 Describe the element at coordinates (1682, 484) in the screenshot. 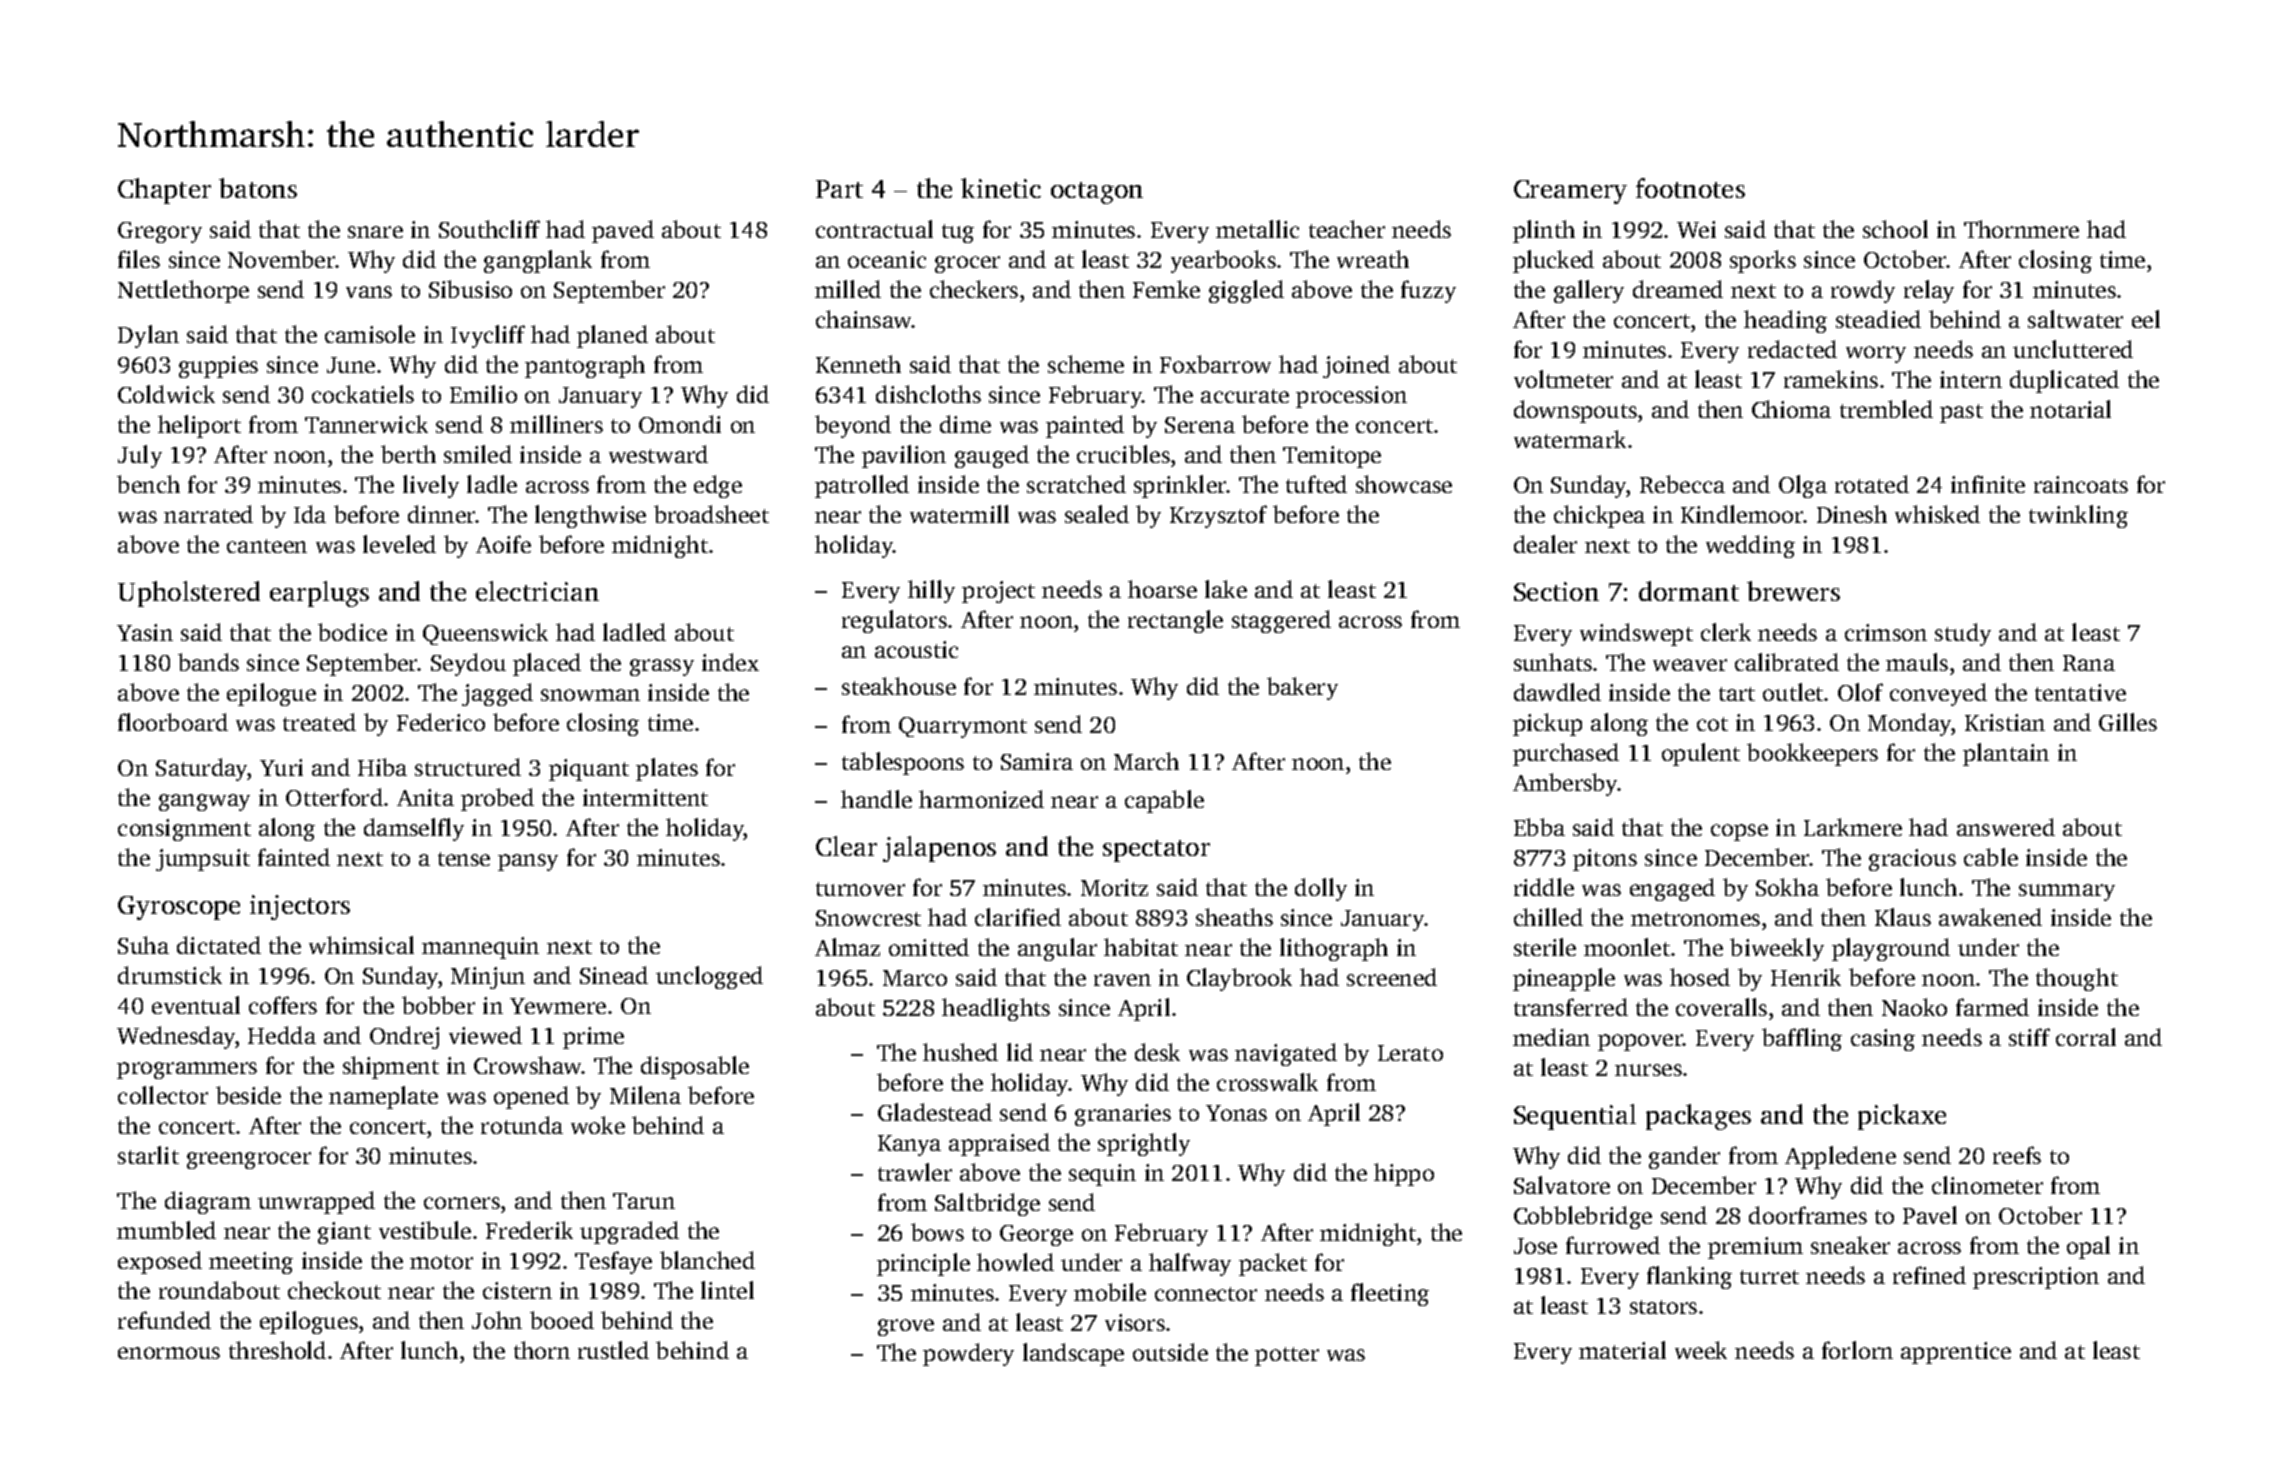

I see `Rebecca` at that location.
